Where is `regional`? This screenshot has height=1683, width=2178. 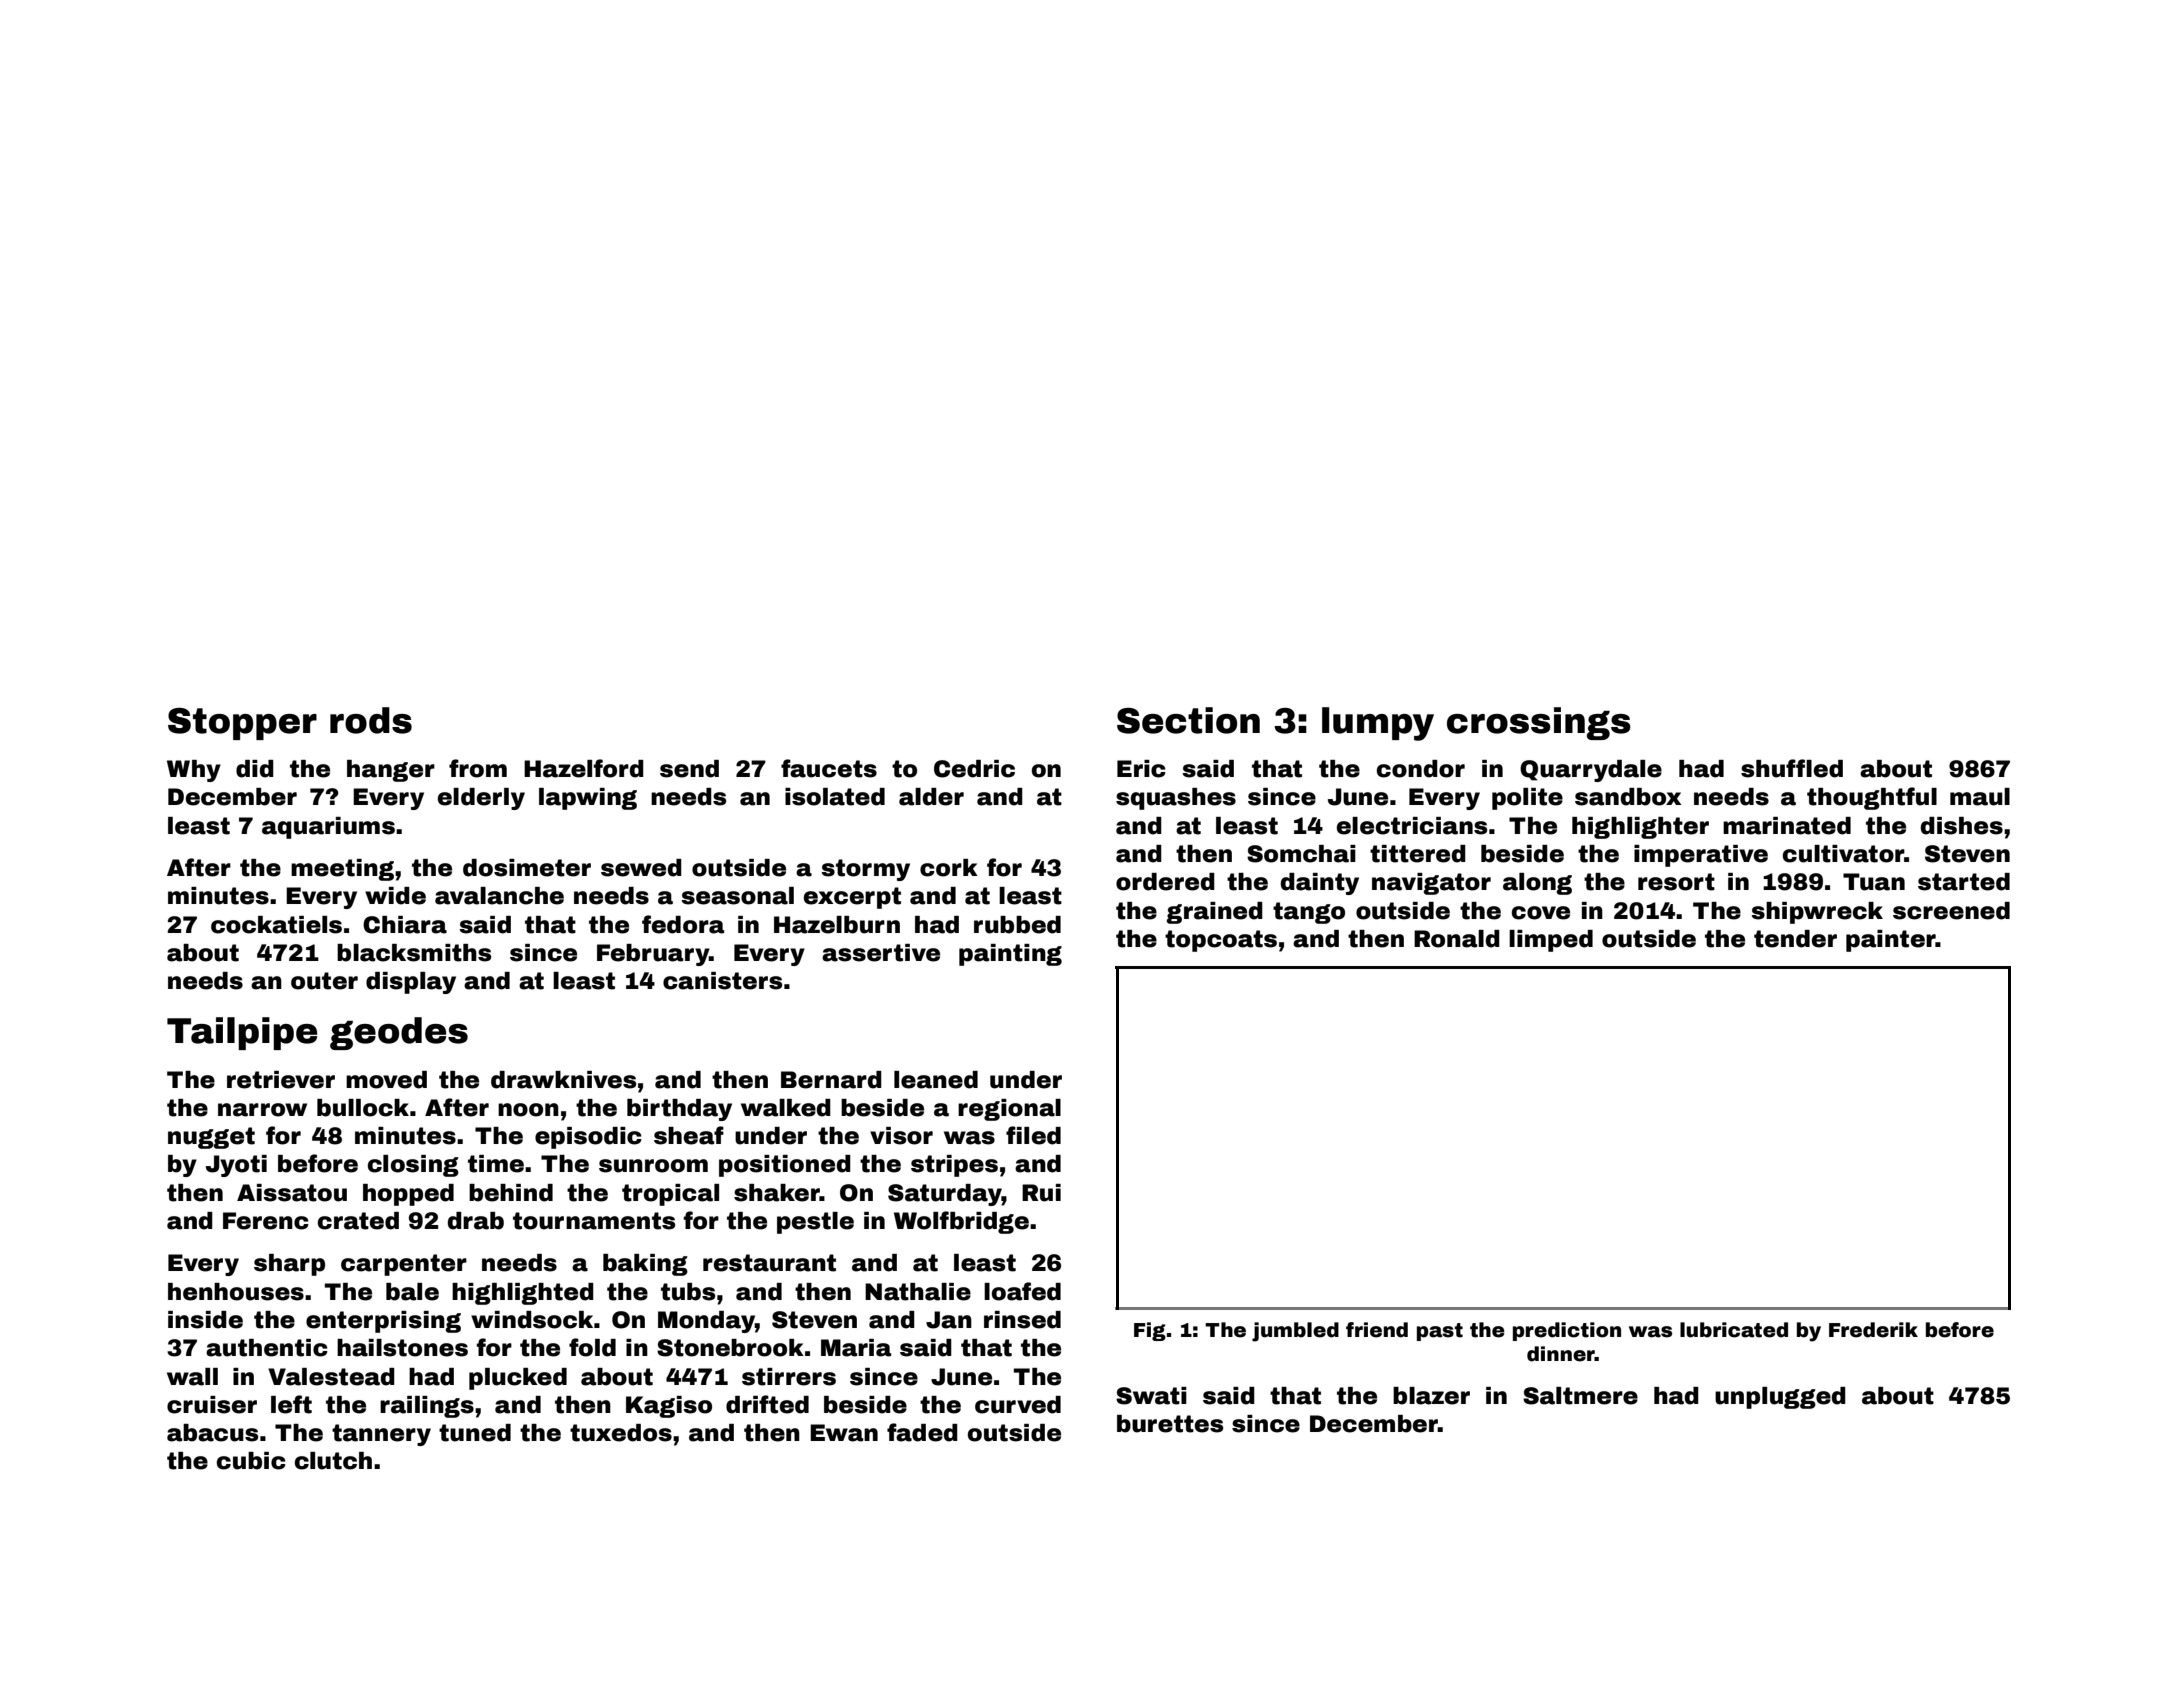 regional is located at coordinates (1009, 1110).
